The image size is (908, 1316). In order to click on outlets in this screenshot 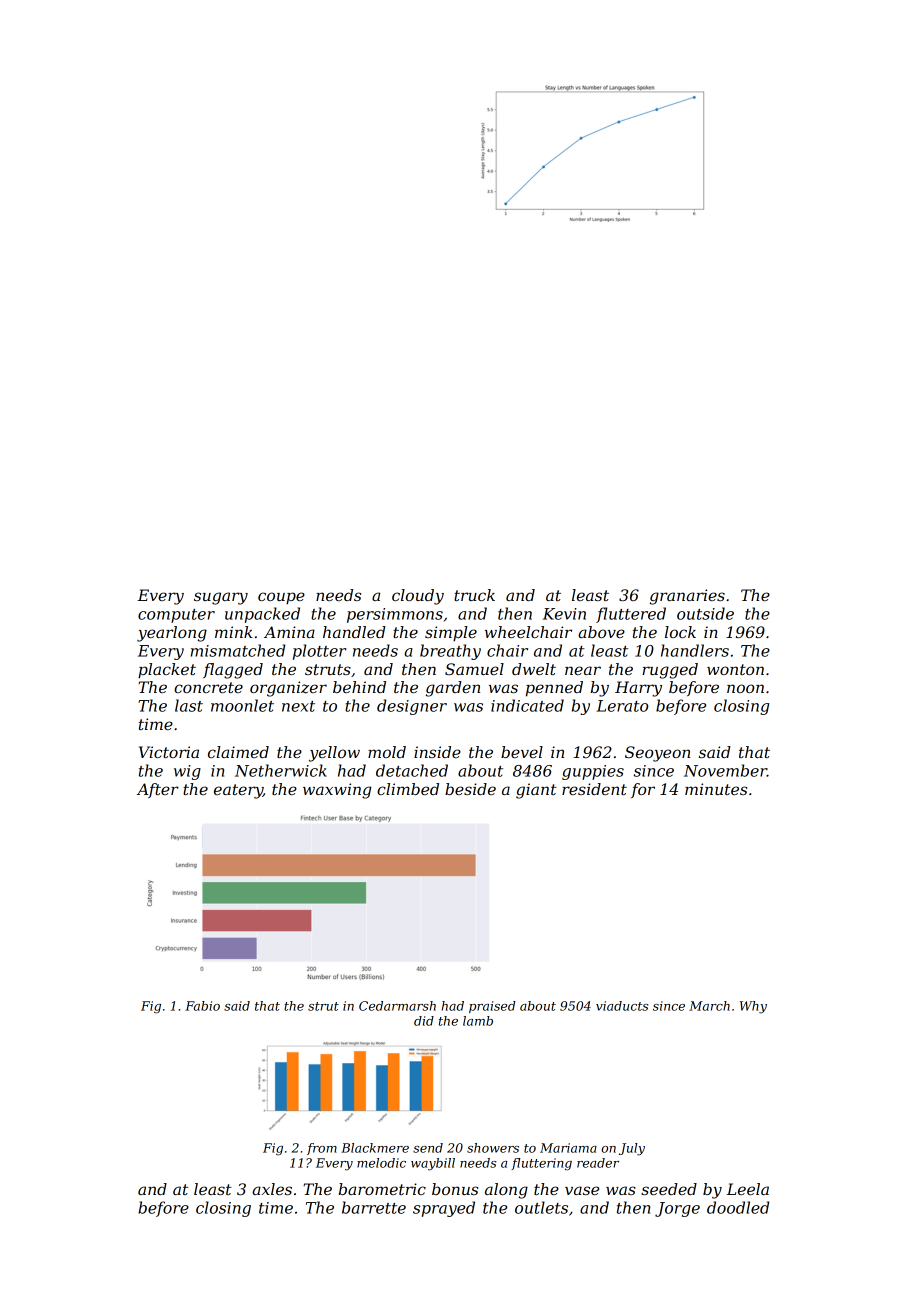, I will do `click(541, 1207)`.
